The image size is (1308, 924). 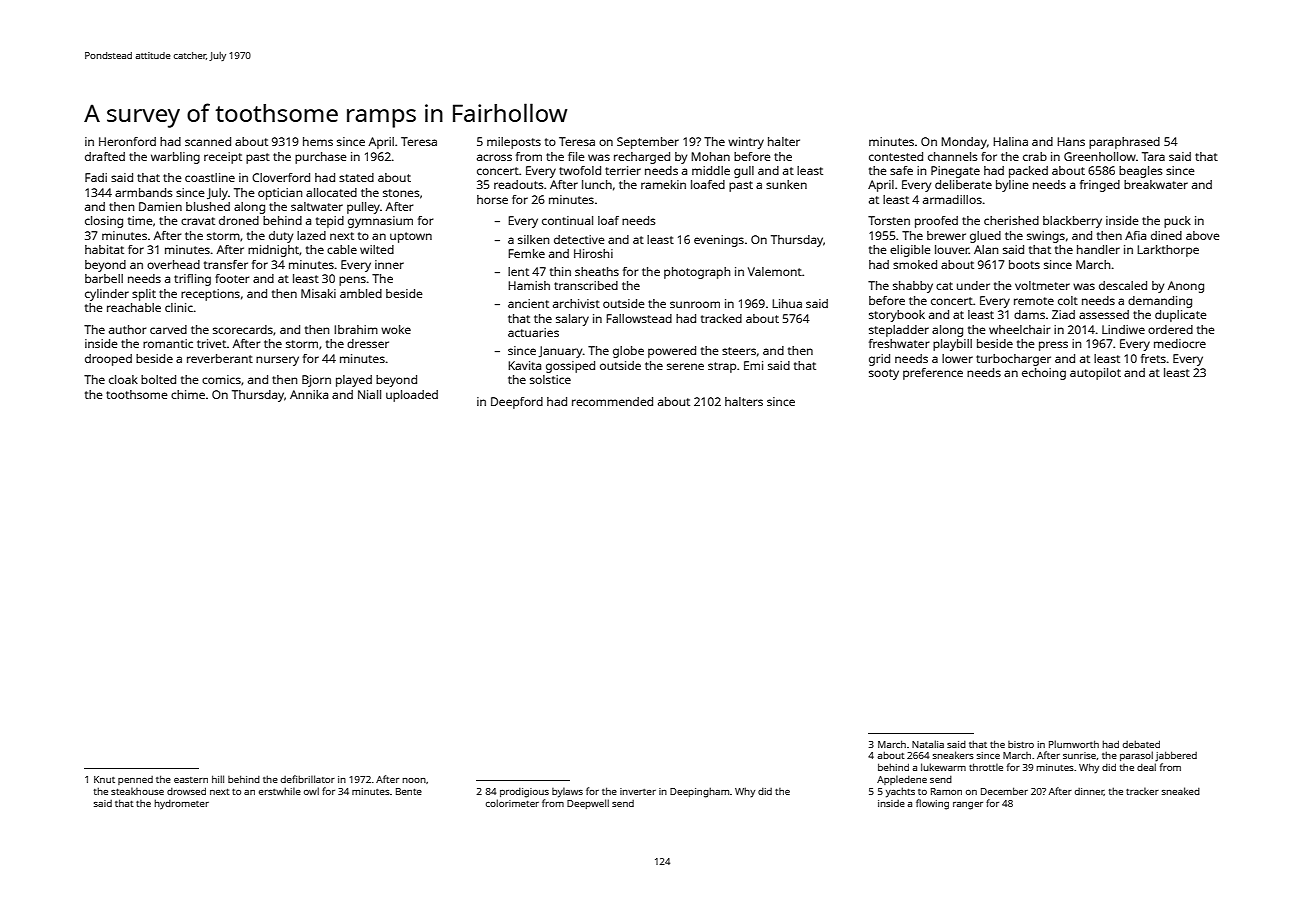 What do you see at coordinates (897, 316) in the document?
I see `storybook` at bounding box center [897, 316].
